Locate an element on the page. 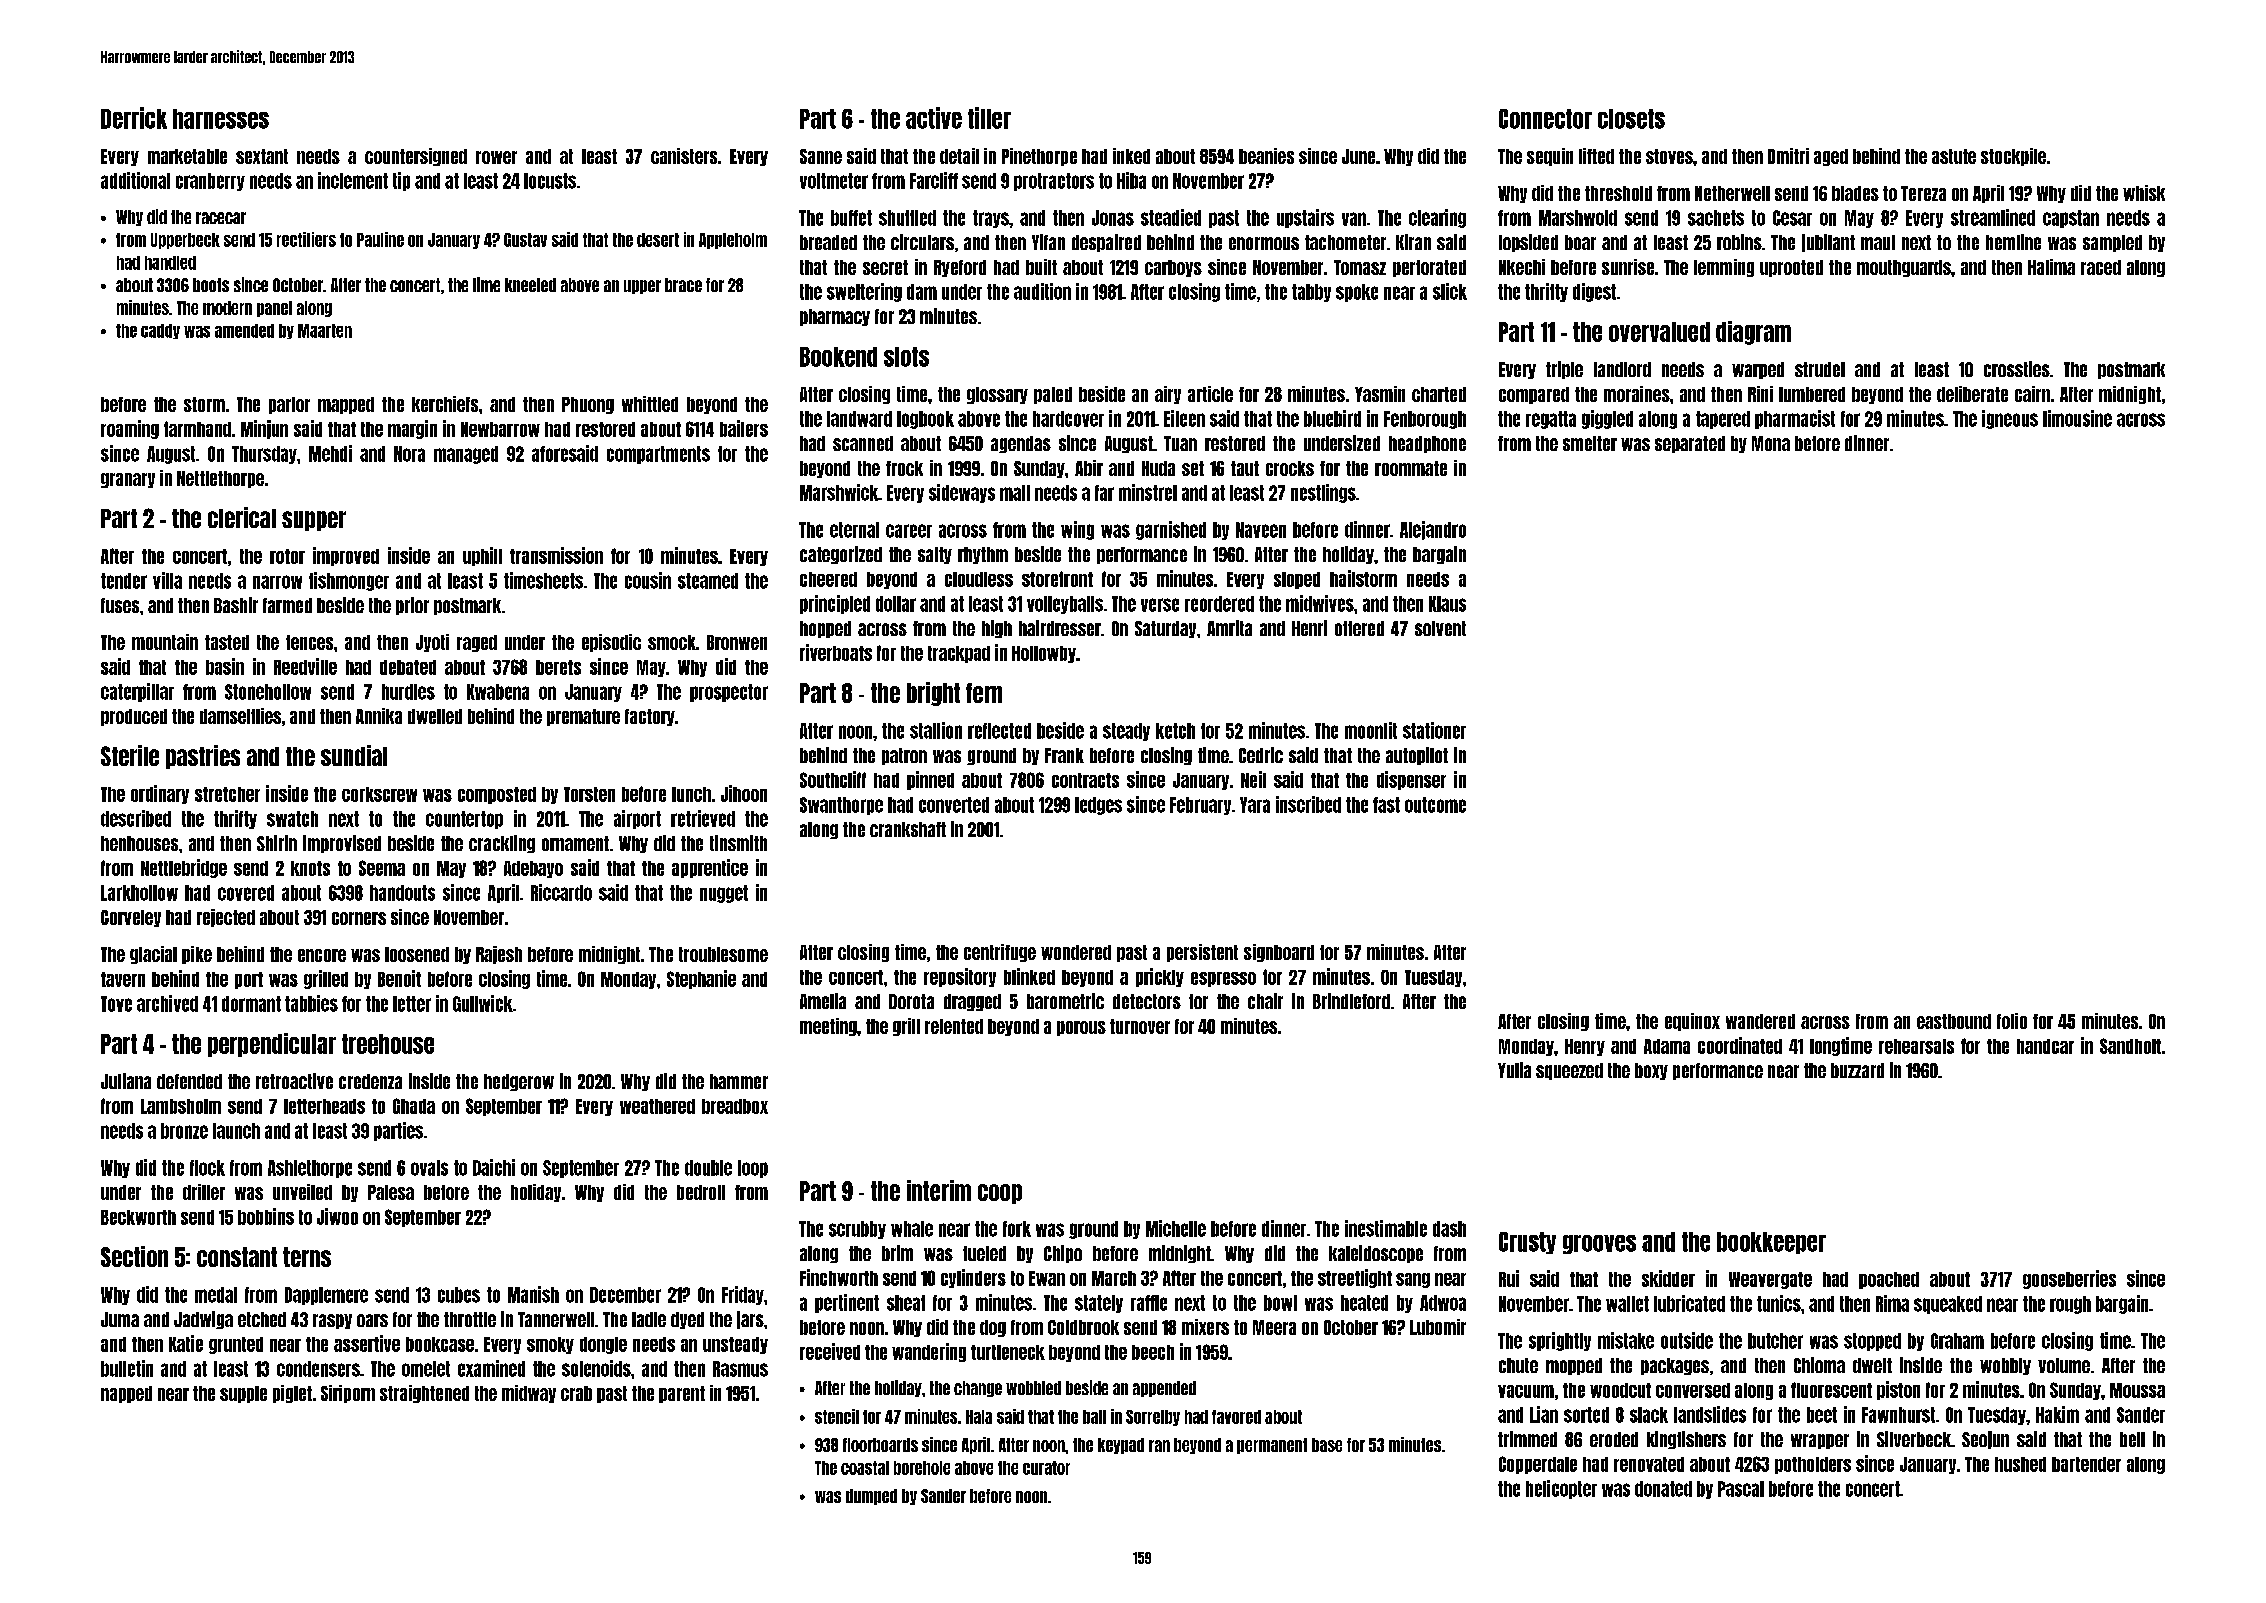 The height and width of the page is (1603, 2266). spoke is located at coordinates (1357, 293).
